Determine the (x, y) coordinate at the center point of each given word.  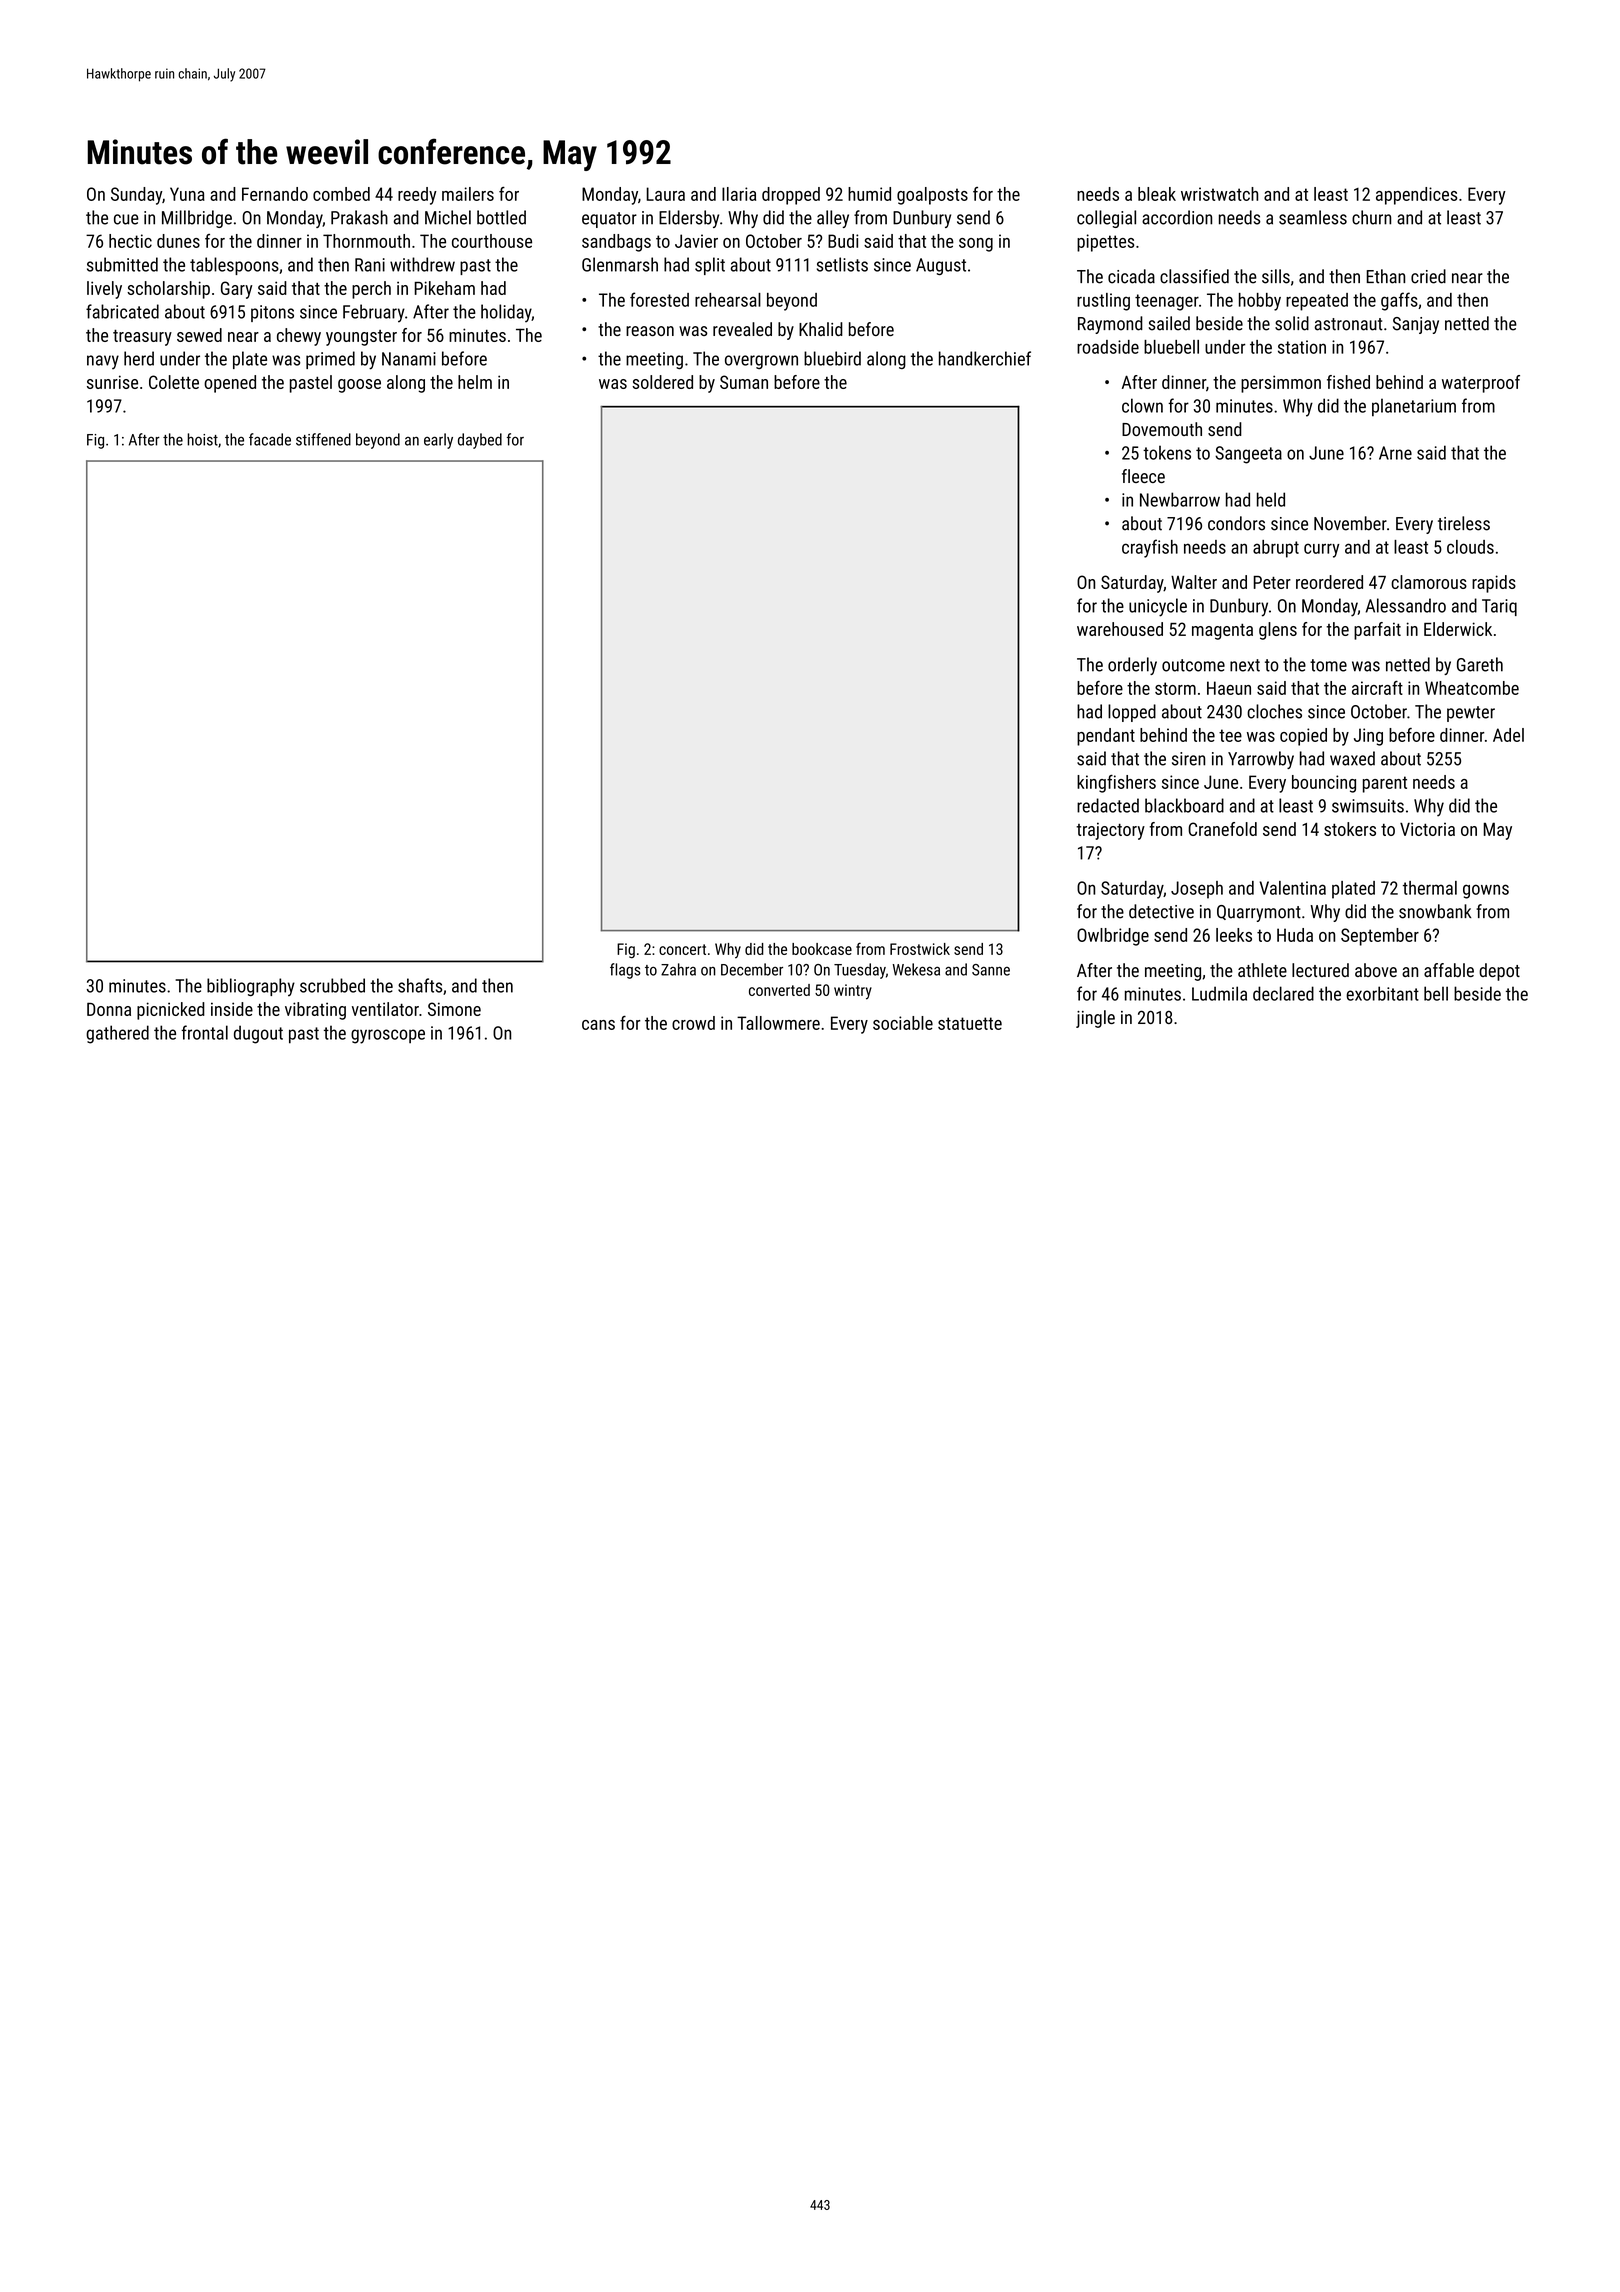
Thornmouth (366, 241)
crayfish (1150, 548)
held (1271, 499)
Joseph (1197, 890)
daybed (480, 441)
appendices (1416, 196)
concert (682, 949)
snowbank (1435, 911)
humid (869, 194)
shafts (420, 985)
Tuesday (860, 971)
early (438, 441)
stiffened (323, 439)
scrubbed (332, 985)
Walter (1194, 582)
